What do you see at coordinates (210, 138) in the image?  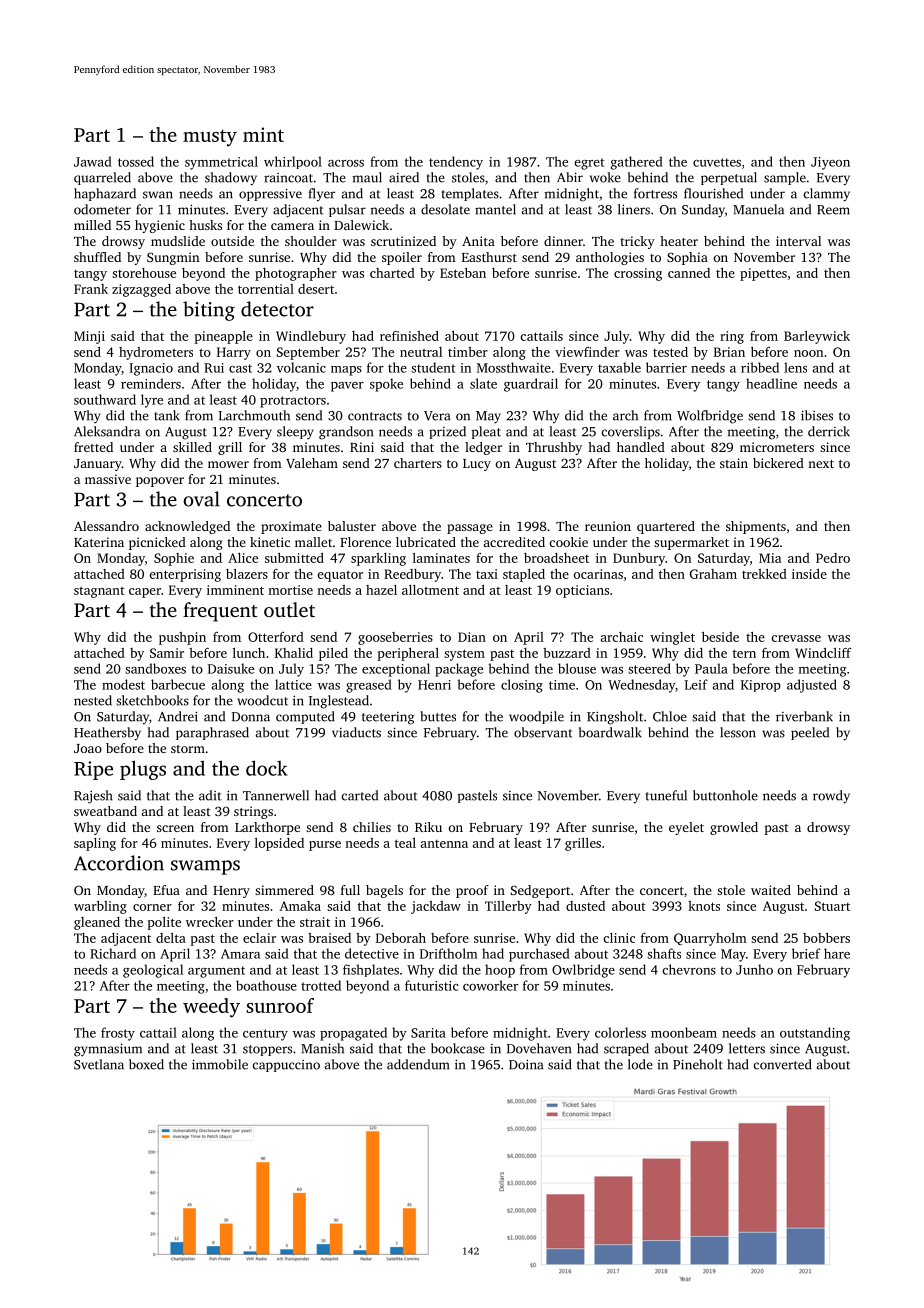 I see `musty` at bounding box center [210, 138].
